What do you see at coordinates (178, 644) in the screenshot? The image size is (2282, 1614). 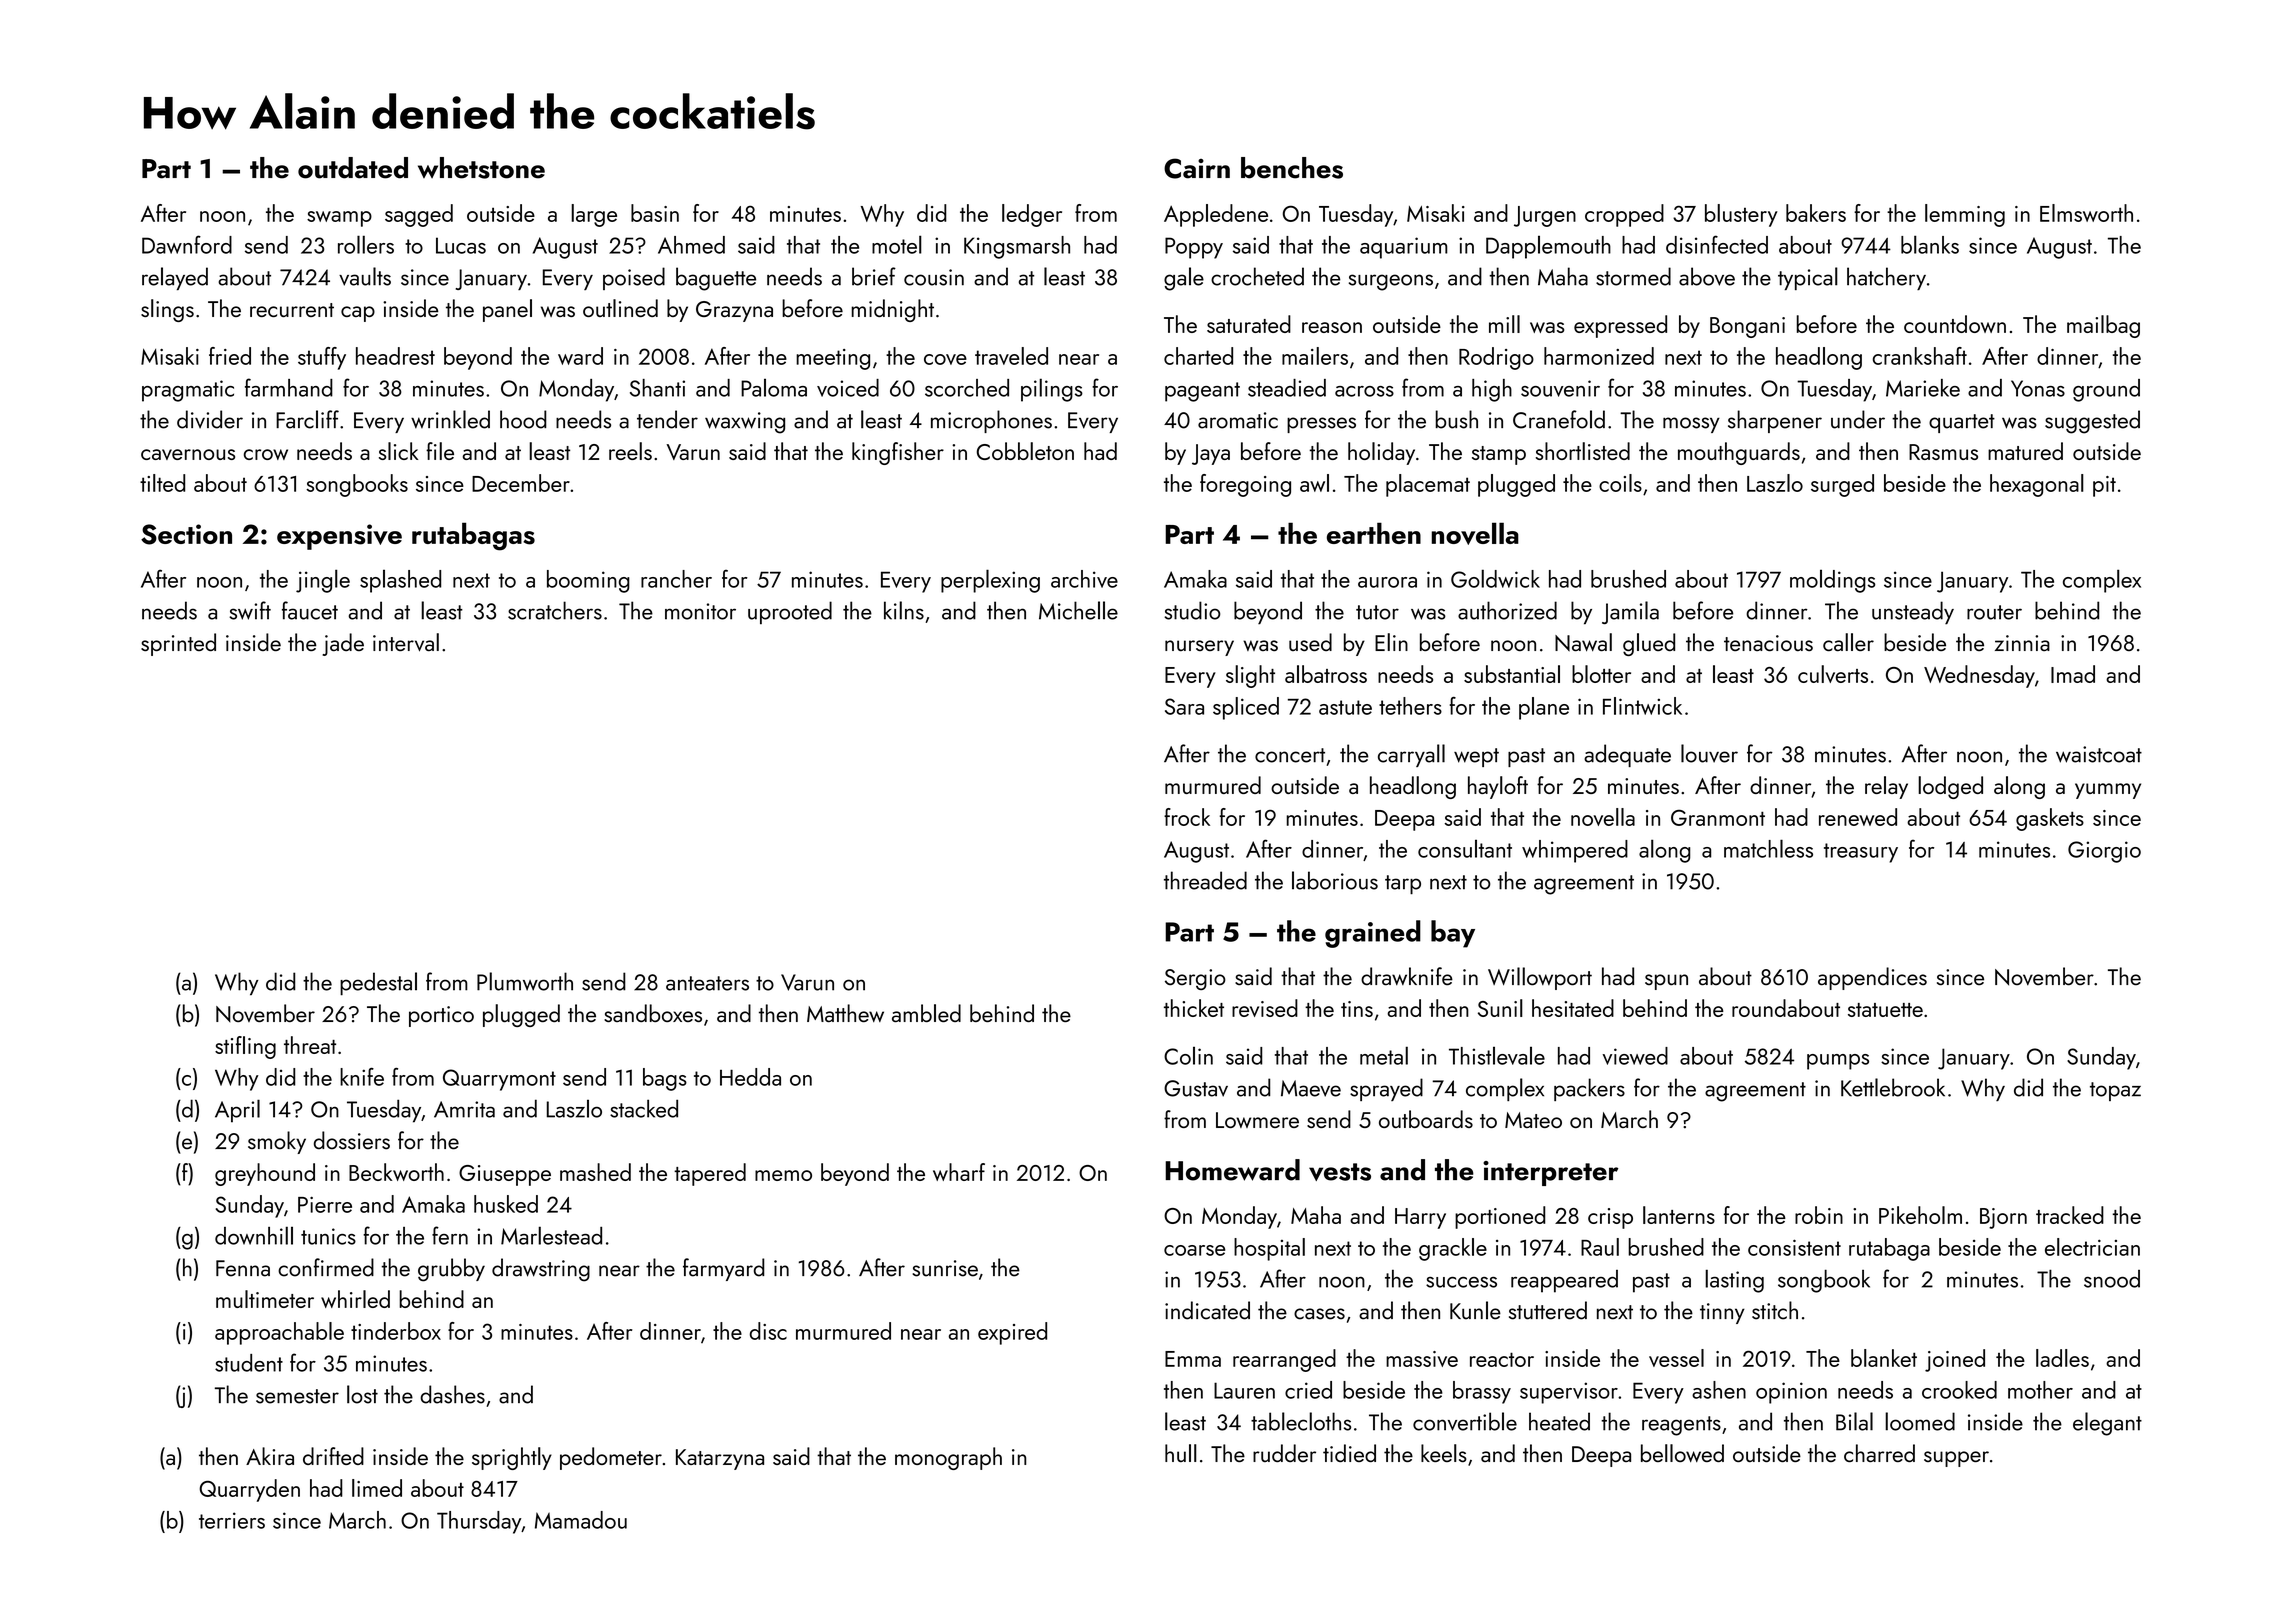 I see `sprinted` at bounding box center [178, 644].
